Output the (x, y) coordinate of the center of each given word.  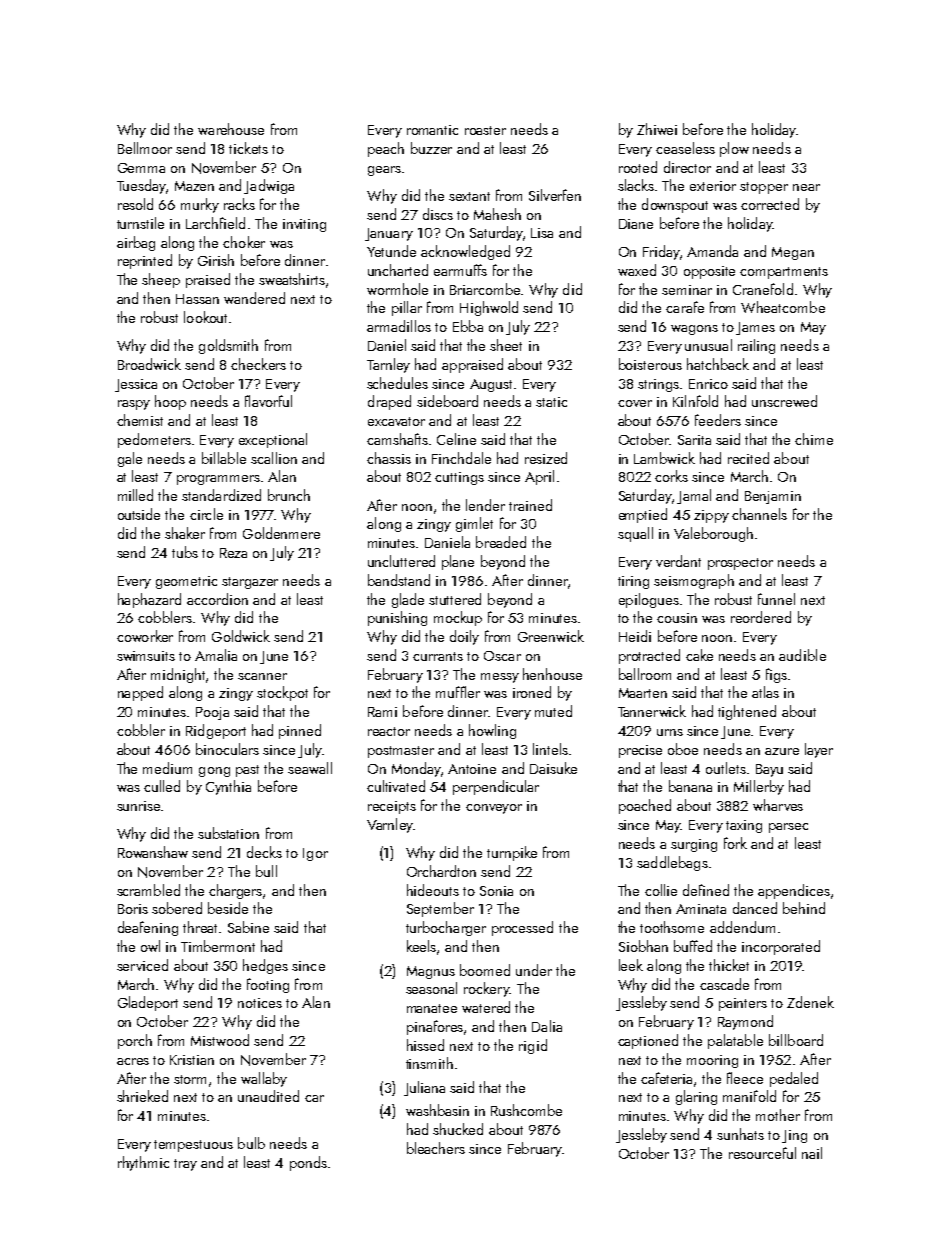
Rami (382, 712)
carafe (685, 307)
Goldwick (241, 636)
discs (438, 214)
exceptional (273, 440)
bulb (251, 1143)
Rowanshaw (153, 852)
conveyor (494, 809)
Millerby (759, 787)
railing (756, 346)
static (551, 402)
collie (661, 890)
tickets (248, 148)
